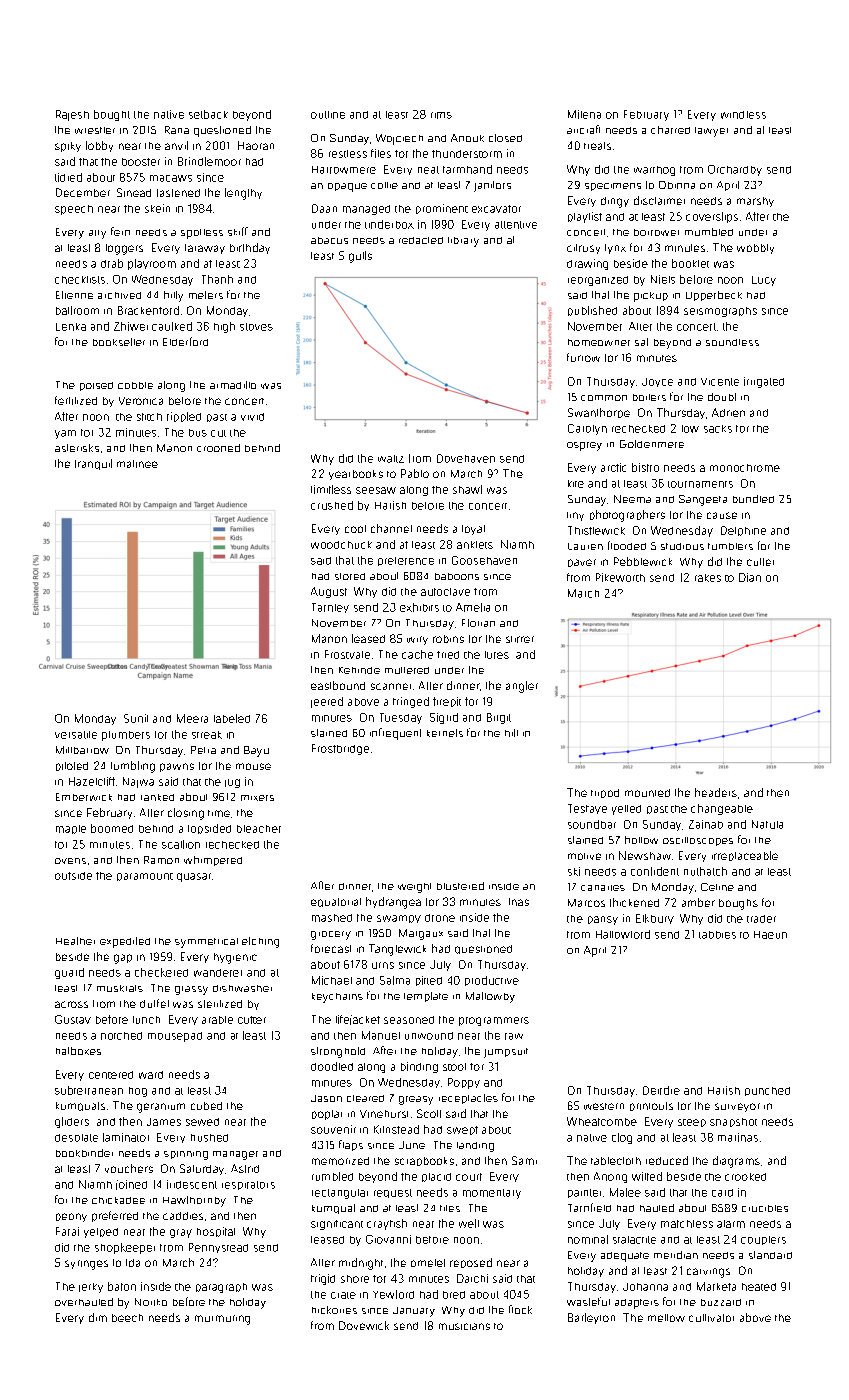  Describe the element at coordinates (759, 1287) in the document. I see `heated` at that location.
